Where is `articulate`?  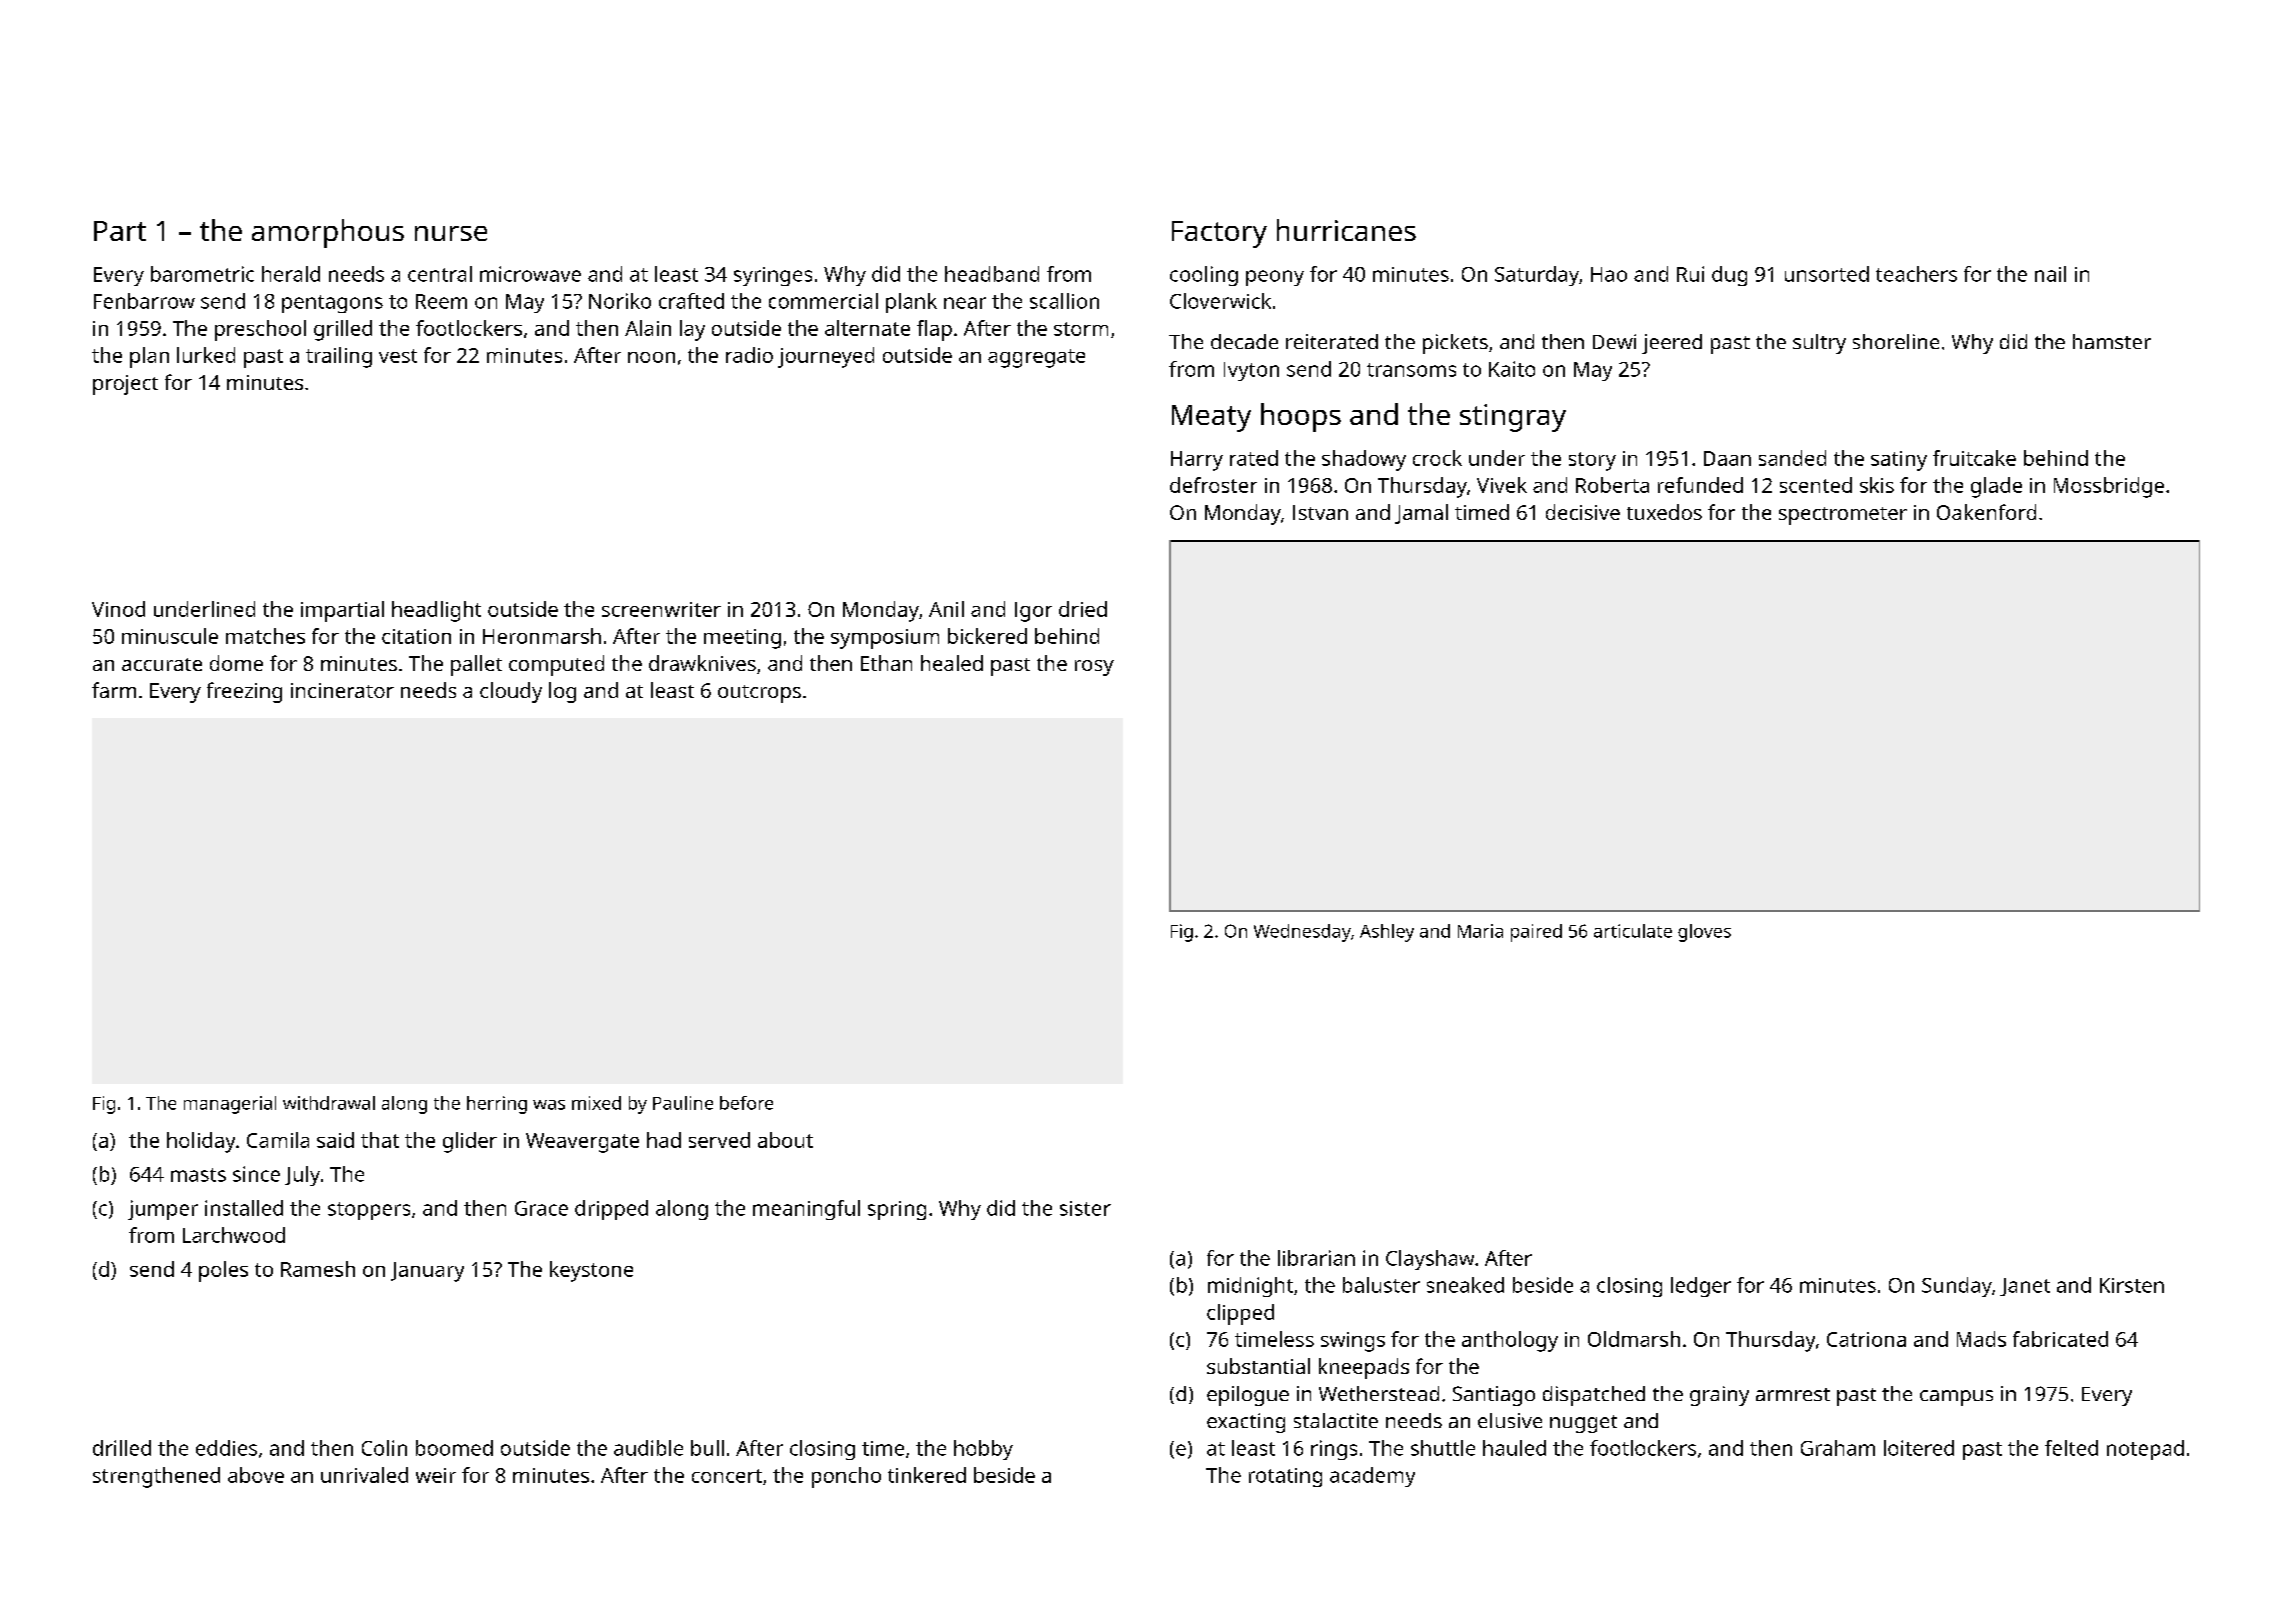 articulate is located at coordinates (1633, 931).
